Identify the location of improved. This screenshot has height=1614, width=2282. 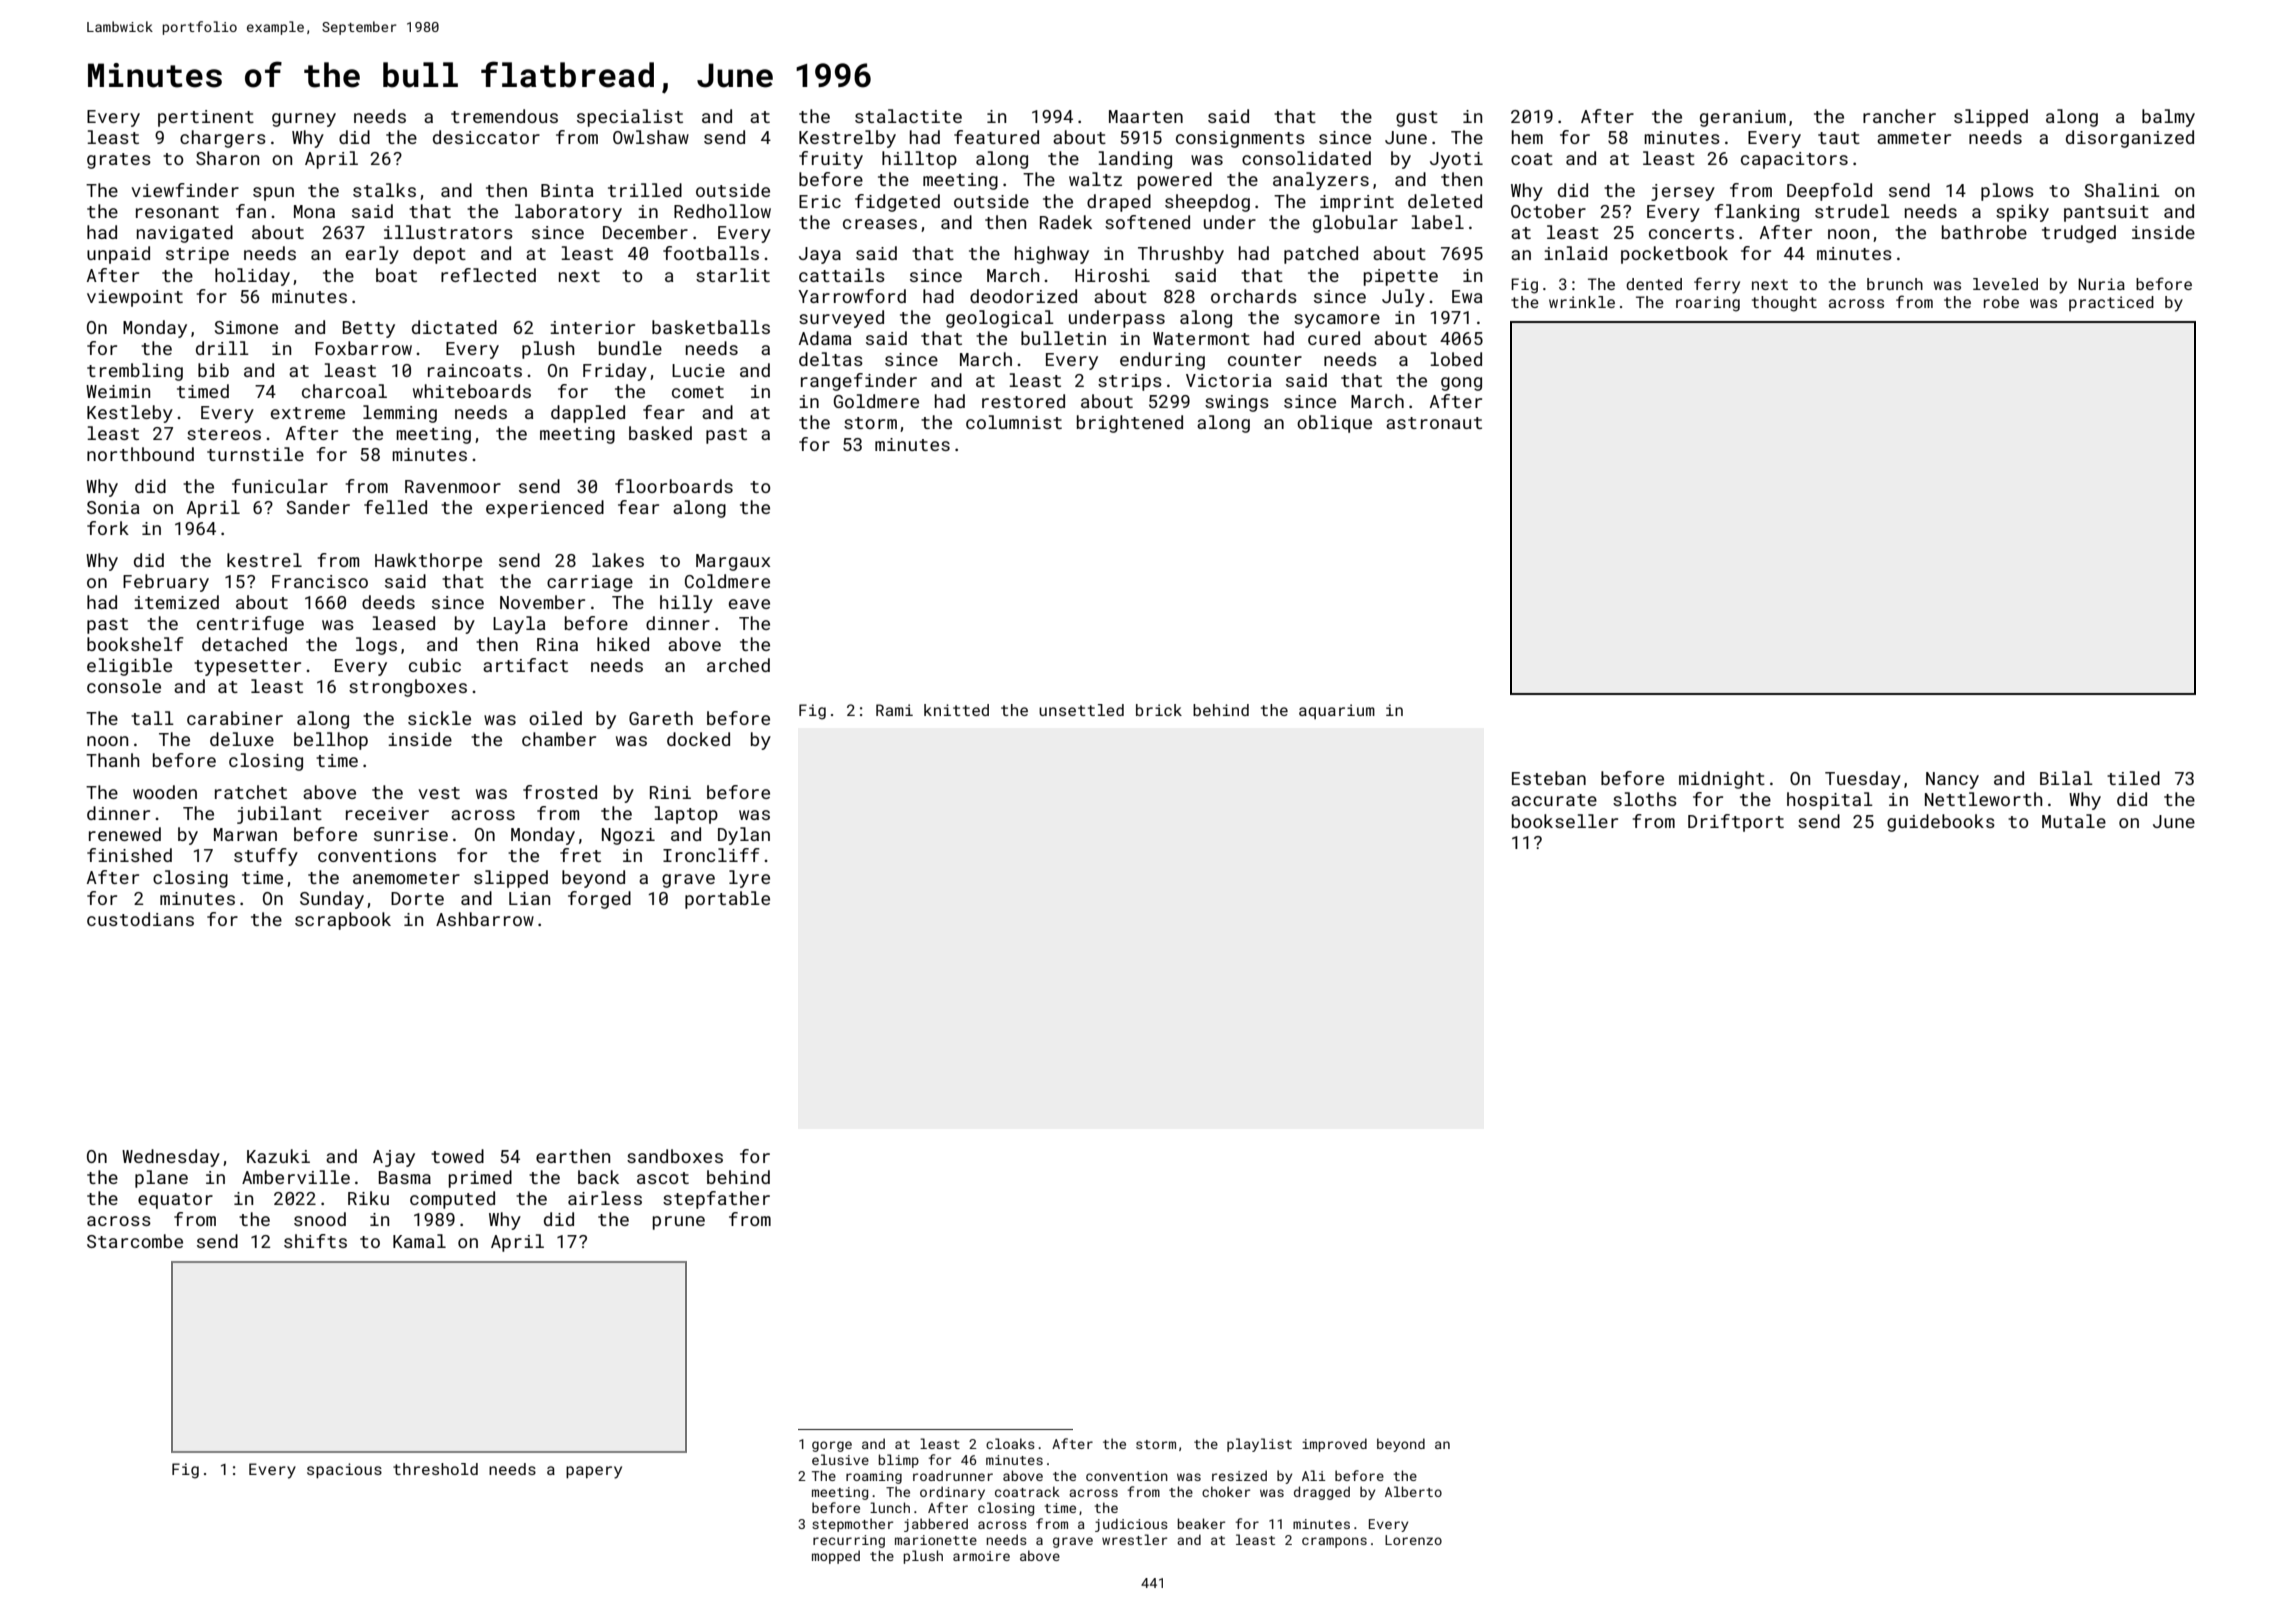
(1334, 1445).
